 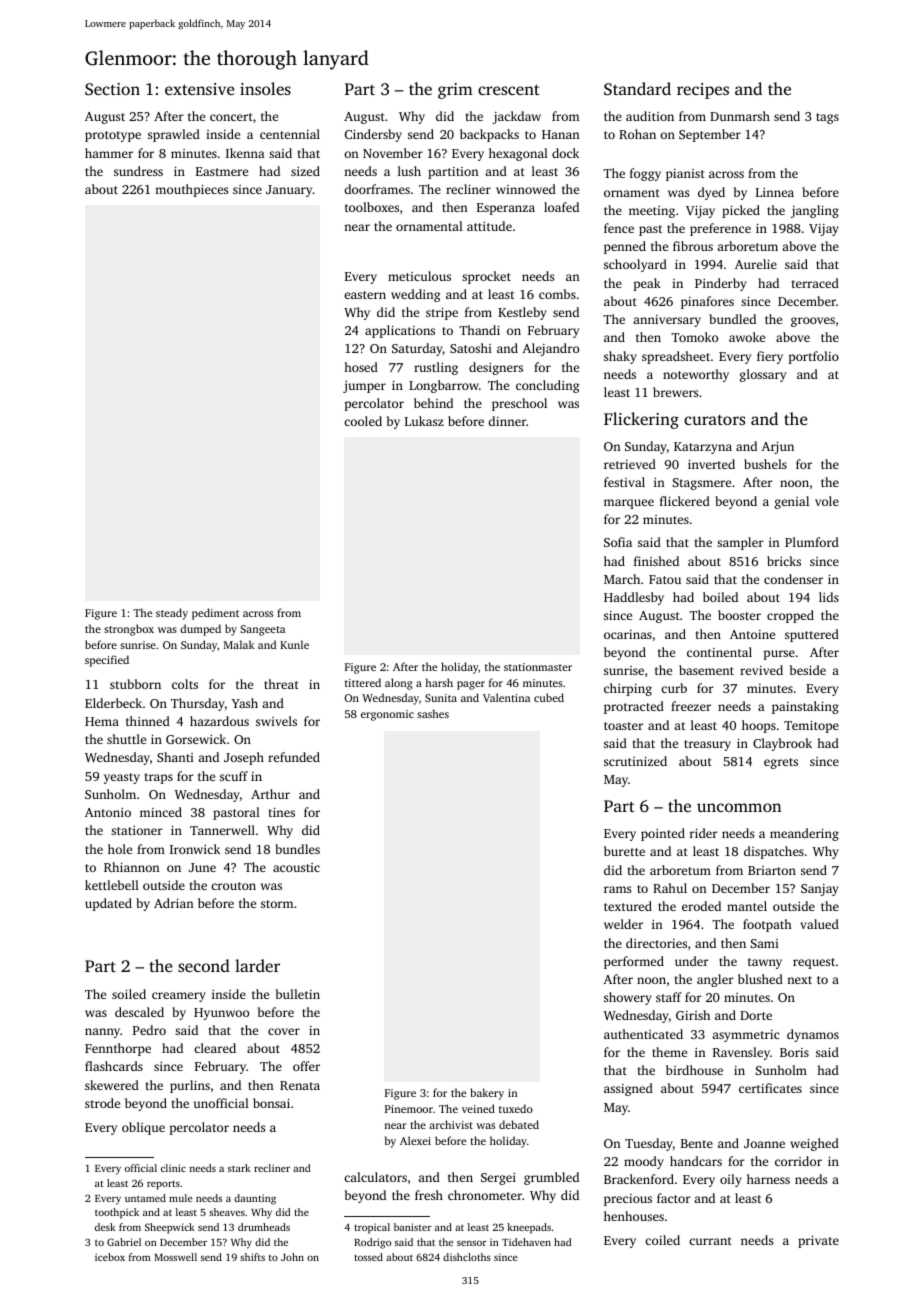 I want to click on theme, so click(x=669, y=1052).
